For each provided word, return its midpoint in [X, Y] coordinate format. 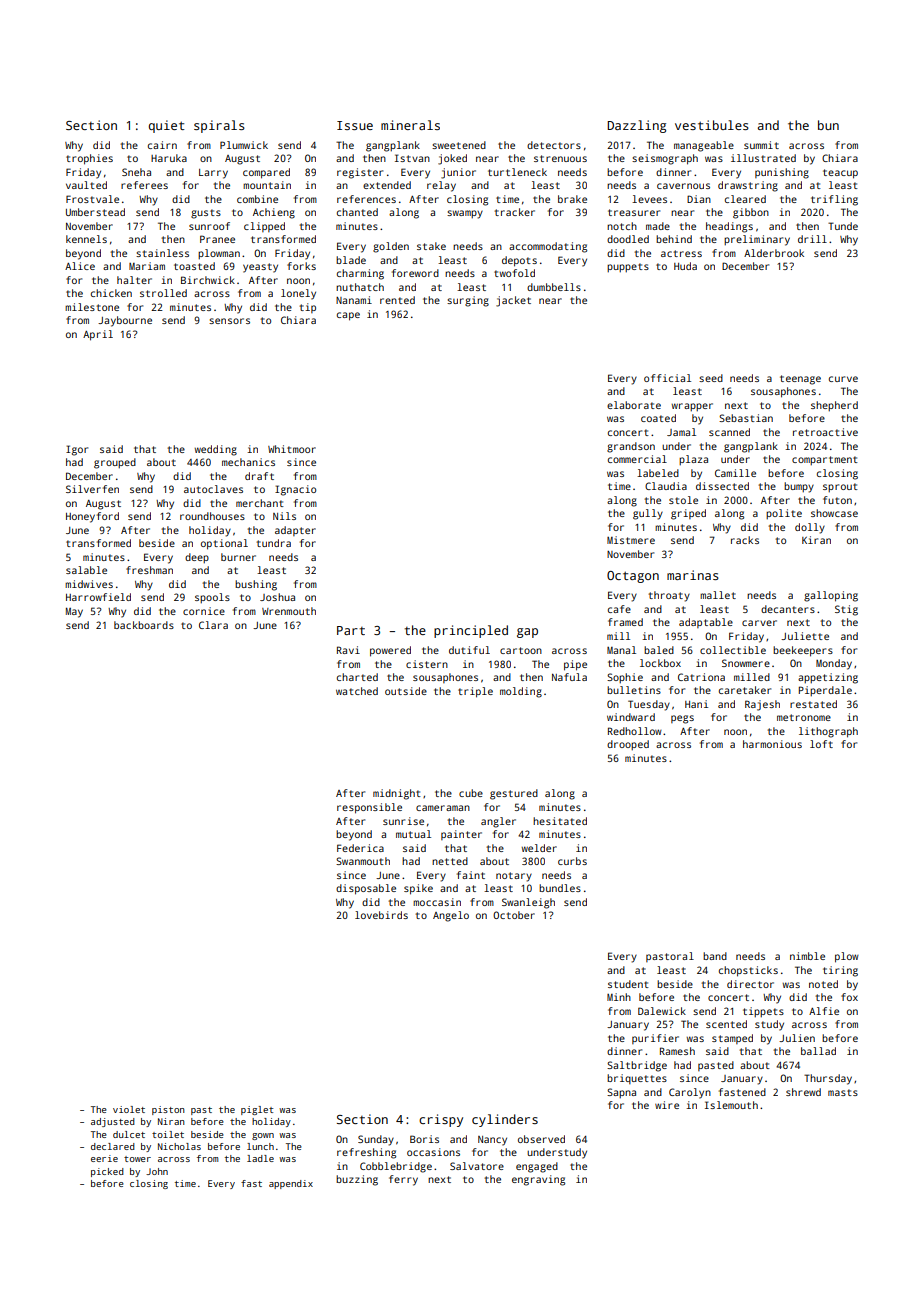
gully [648, 514]
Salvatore [477, 1166]
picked [107, 1172]
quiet [167, 126]
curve [843, 379]
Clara [213, 625]
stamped [732, 1039]
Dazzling [636, 126]
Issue [355, 125]
